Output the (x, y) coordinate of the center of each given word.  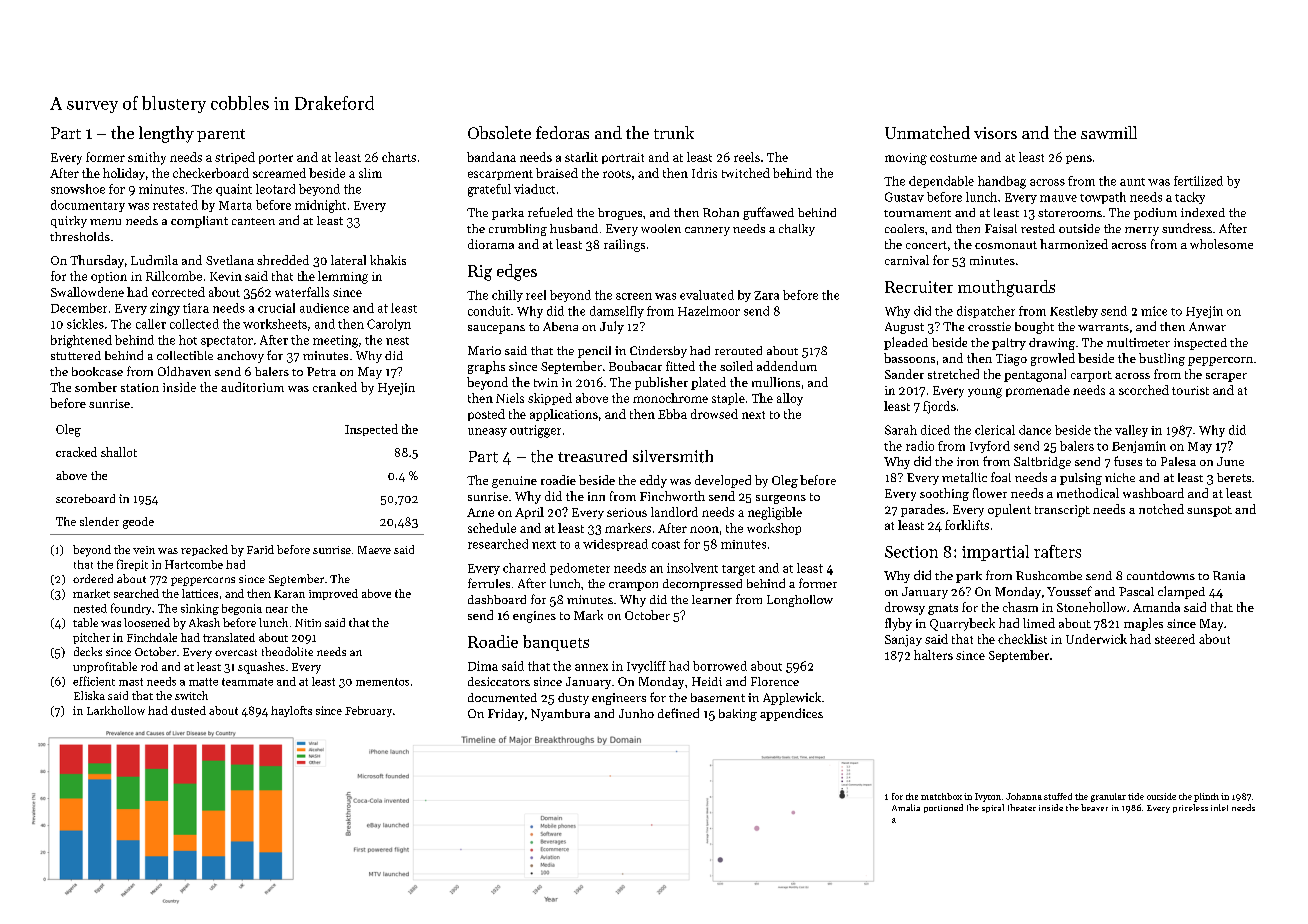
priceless (1190, 808)
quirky (69, 222)
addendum (787, 366)
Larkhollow (116, 710)
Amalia (906, 807)
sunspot (1209, 511)
